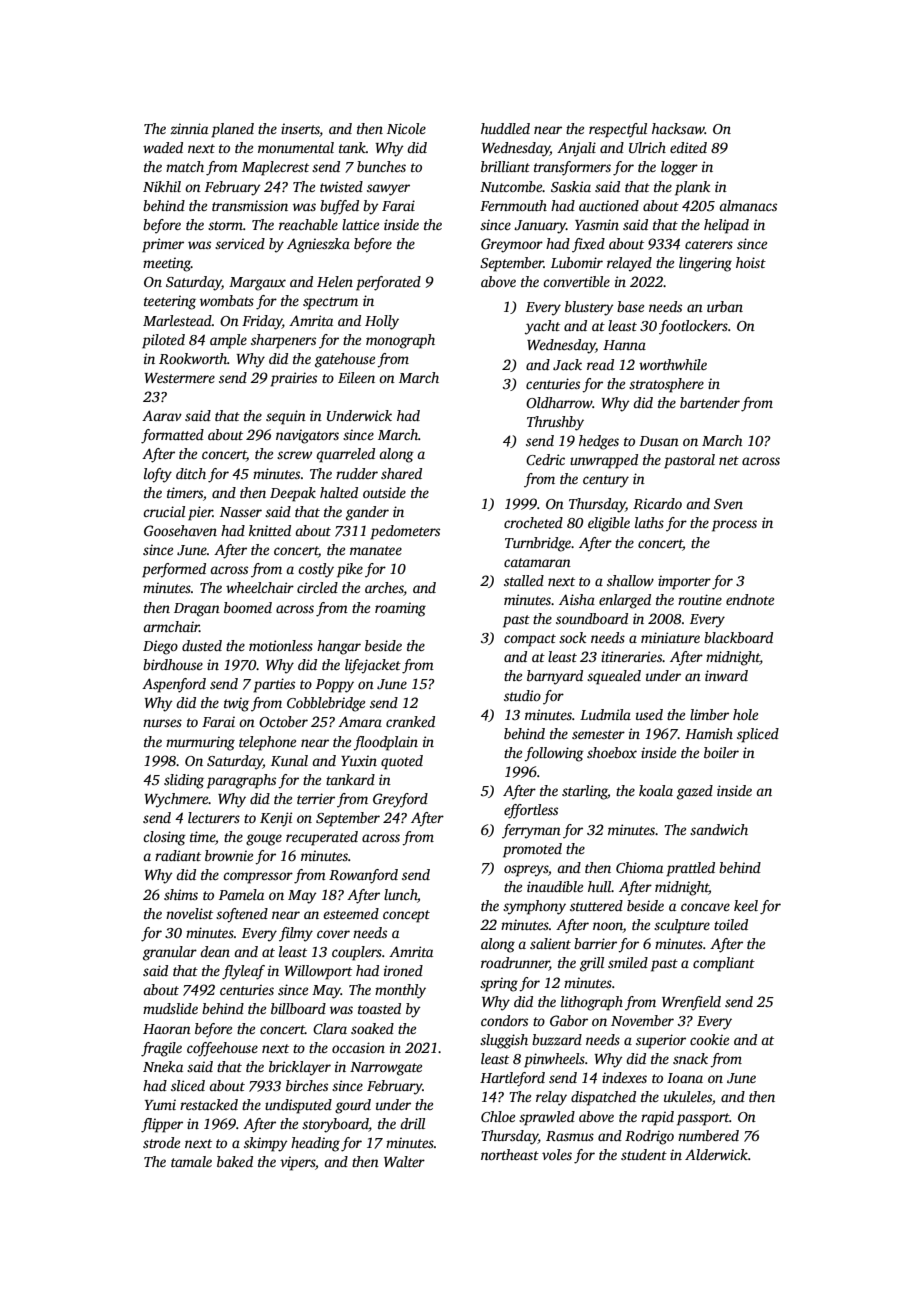  I want to click on Walter, so click(404, 1161).
